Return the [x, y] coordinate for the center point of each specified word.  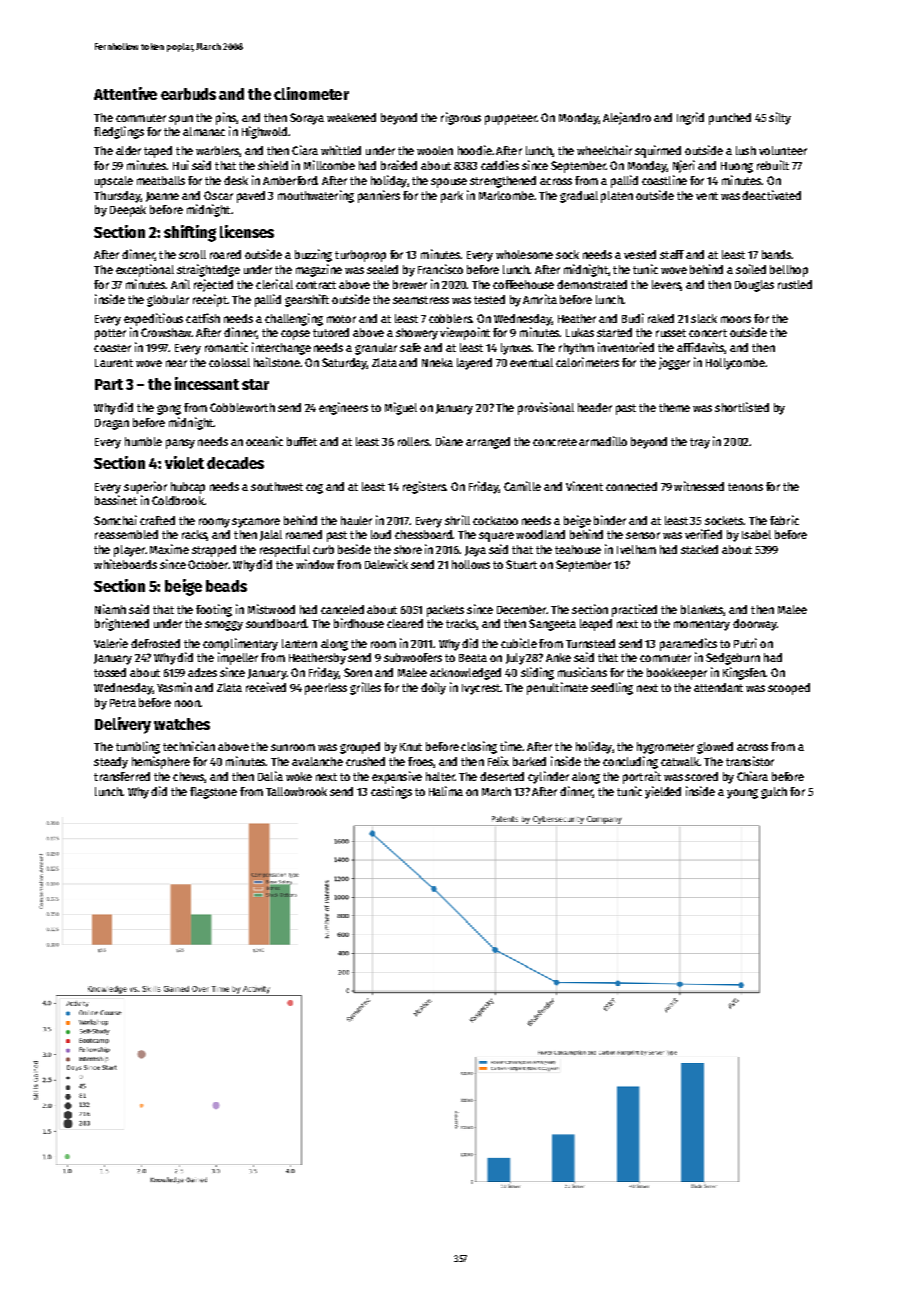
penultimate [557, 688]
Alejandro [627, 118]
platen [617, 197]
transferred [122, 776]
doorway [755, 625]
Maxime [169, 549]
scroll [192, 254]
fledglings [119, 132]
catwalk [680, 761]
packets [445, 611]
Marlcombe [506, 195]
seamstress [421, 300]
